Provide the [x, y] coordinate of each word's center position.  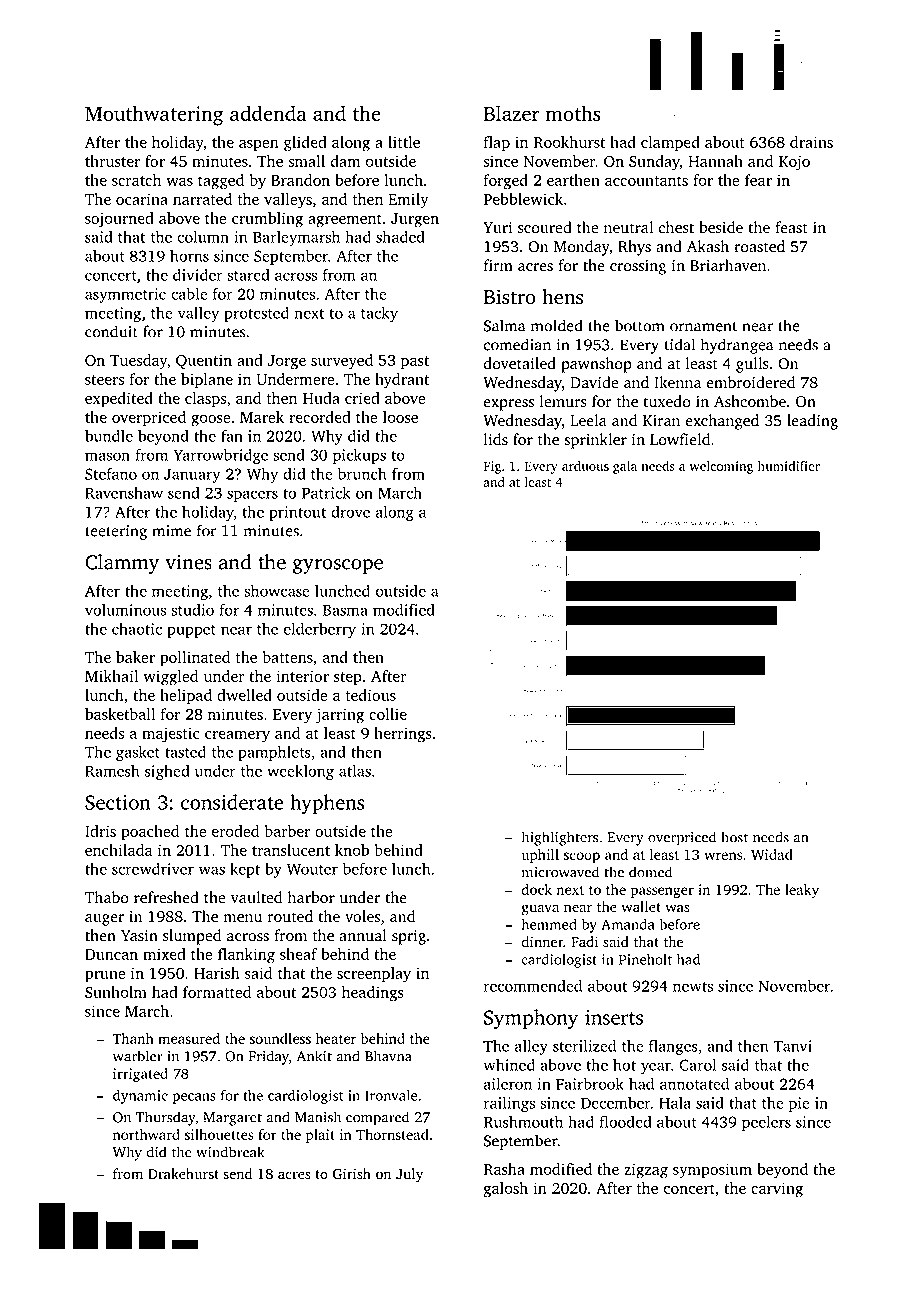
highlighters [560, 838]
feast [791, 227]
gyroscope [338, 566]
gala [625, 467]
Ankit [314, 1056]
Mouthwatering [154, 115]
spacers [252, 496]
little [404, 142]
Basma [345, 610]
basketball [120, 714]
